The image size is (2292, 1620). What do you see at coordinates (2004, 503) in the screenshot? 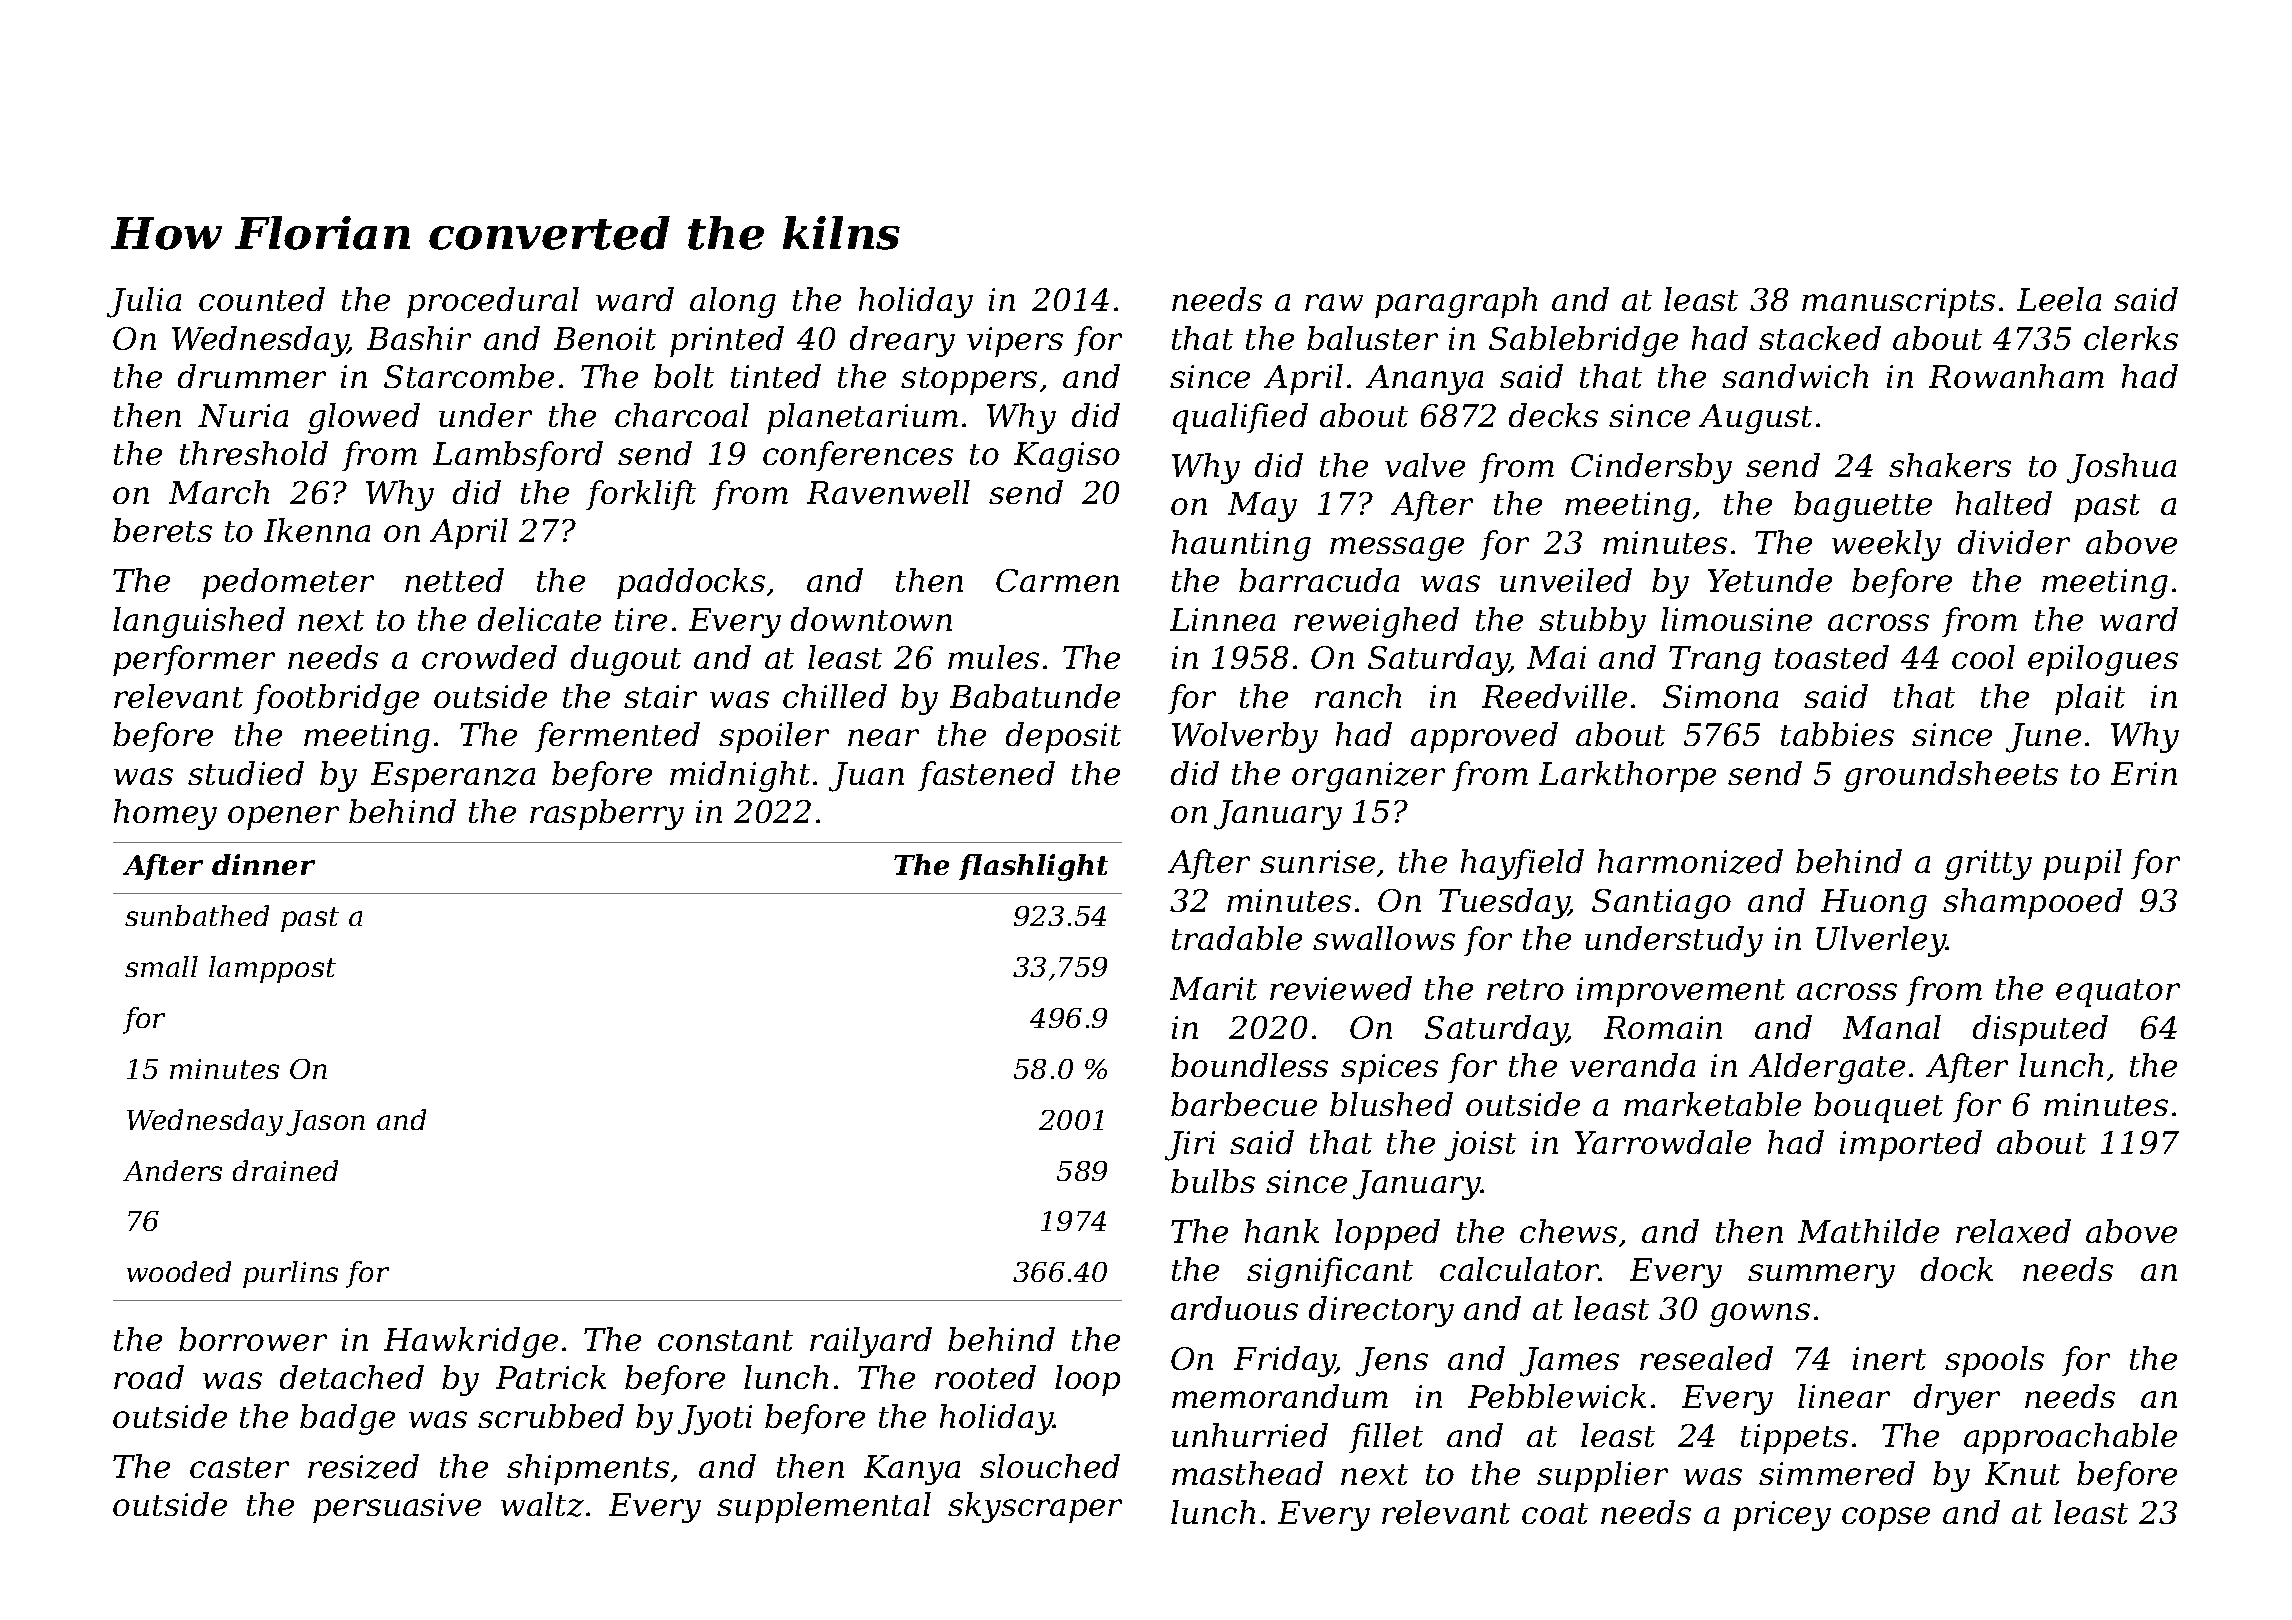
I see `halted` at bounding box center [2004, 503].
